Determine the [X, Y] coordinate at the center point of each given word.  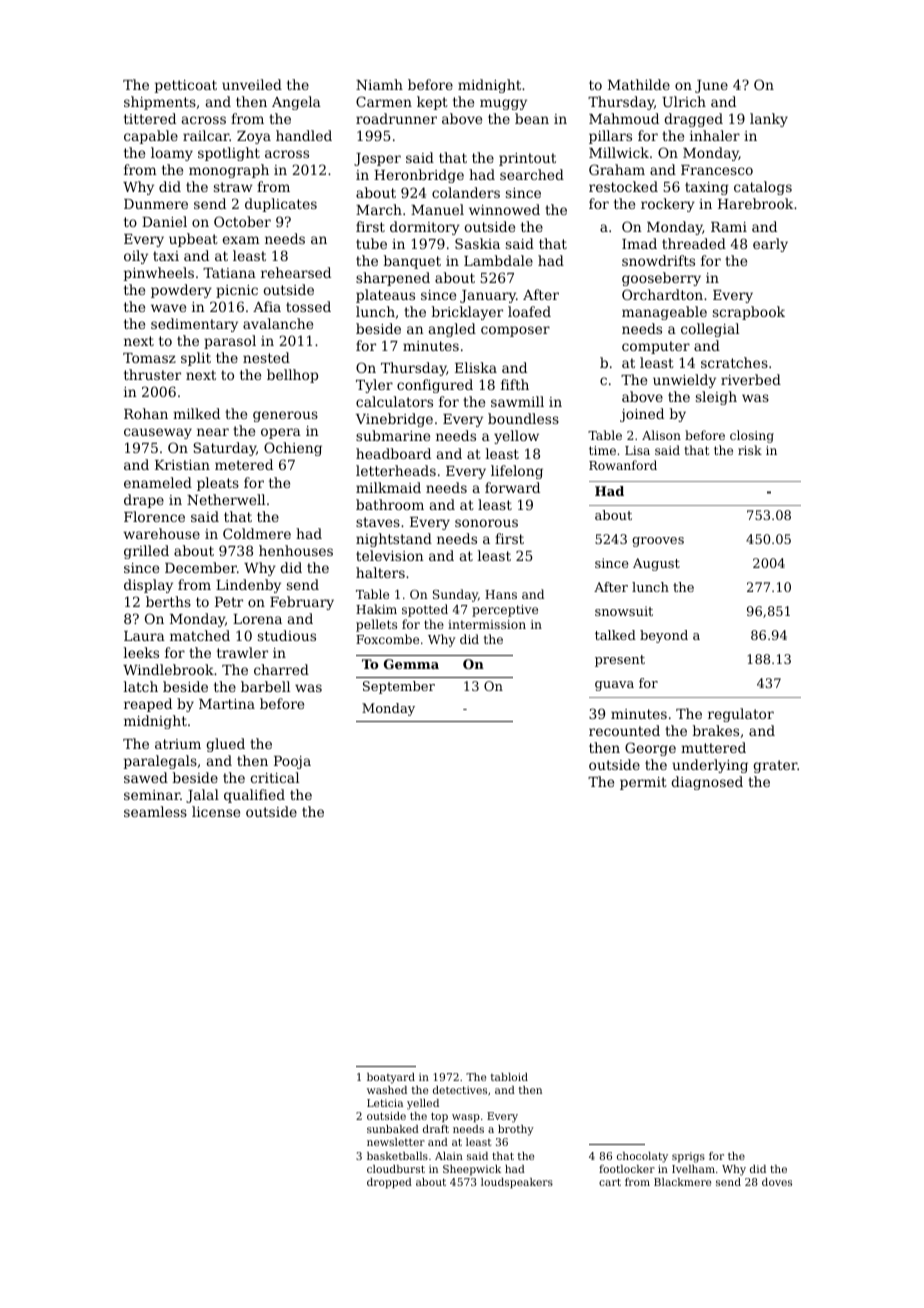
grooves [658, 542]
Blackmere [682, 1182]
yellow [516, 437]
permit [643, 783]
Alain [449, 1156]
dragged [693, 120]
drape [144, 501]
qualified [254, 796]
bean [532, 118]
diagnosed [707, 783]
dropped [389, 1183]
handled [304, 135]
